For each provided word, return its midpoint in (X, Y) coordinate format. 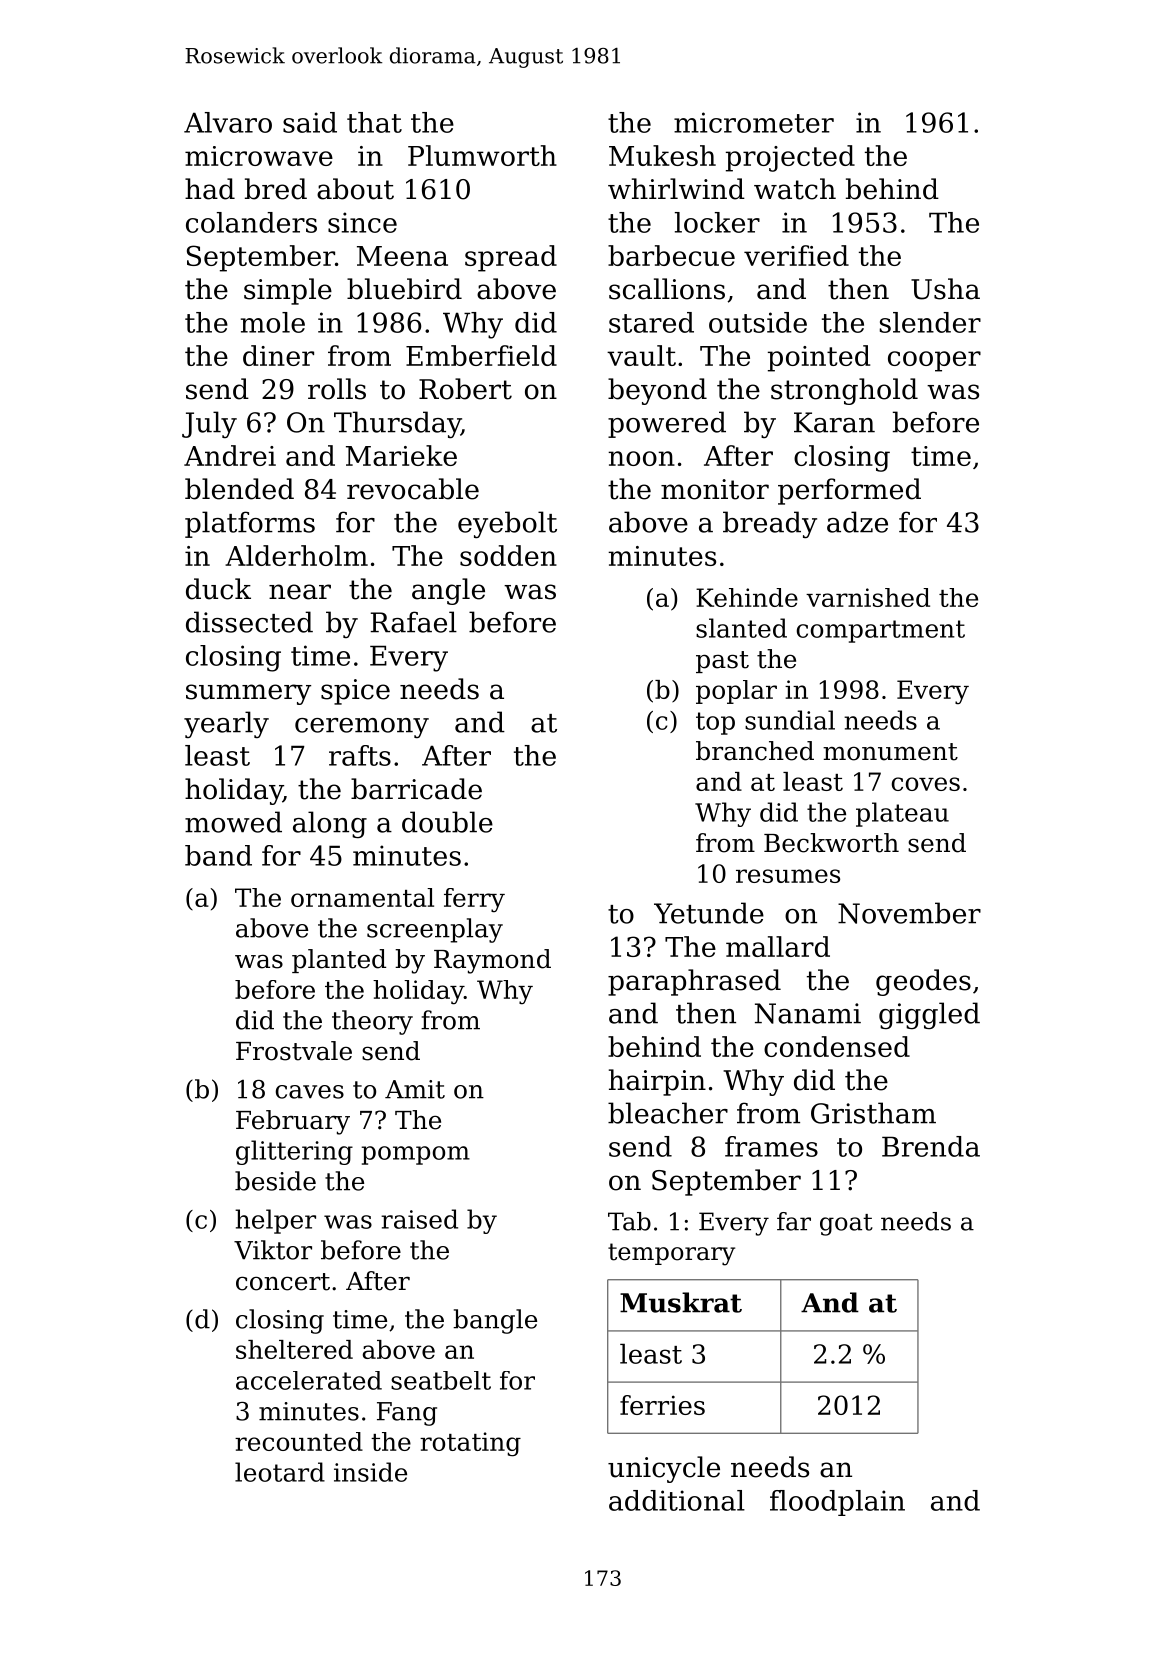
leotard (280, 1472)
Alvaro (228, 122)
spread (511, 258)
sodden (508, 555)
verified (796, 255)
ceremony (362, 728)
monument (890, 752)
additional (677, 1500)
